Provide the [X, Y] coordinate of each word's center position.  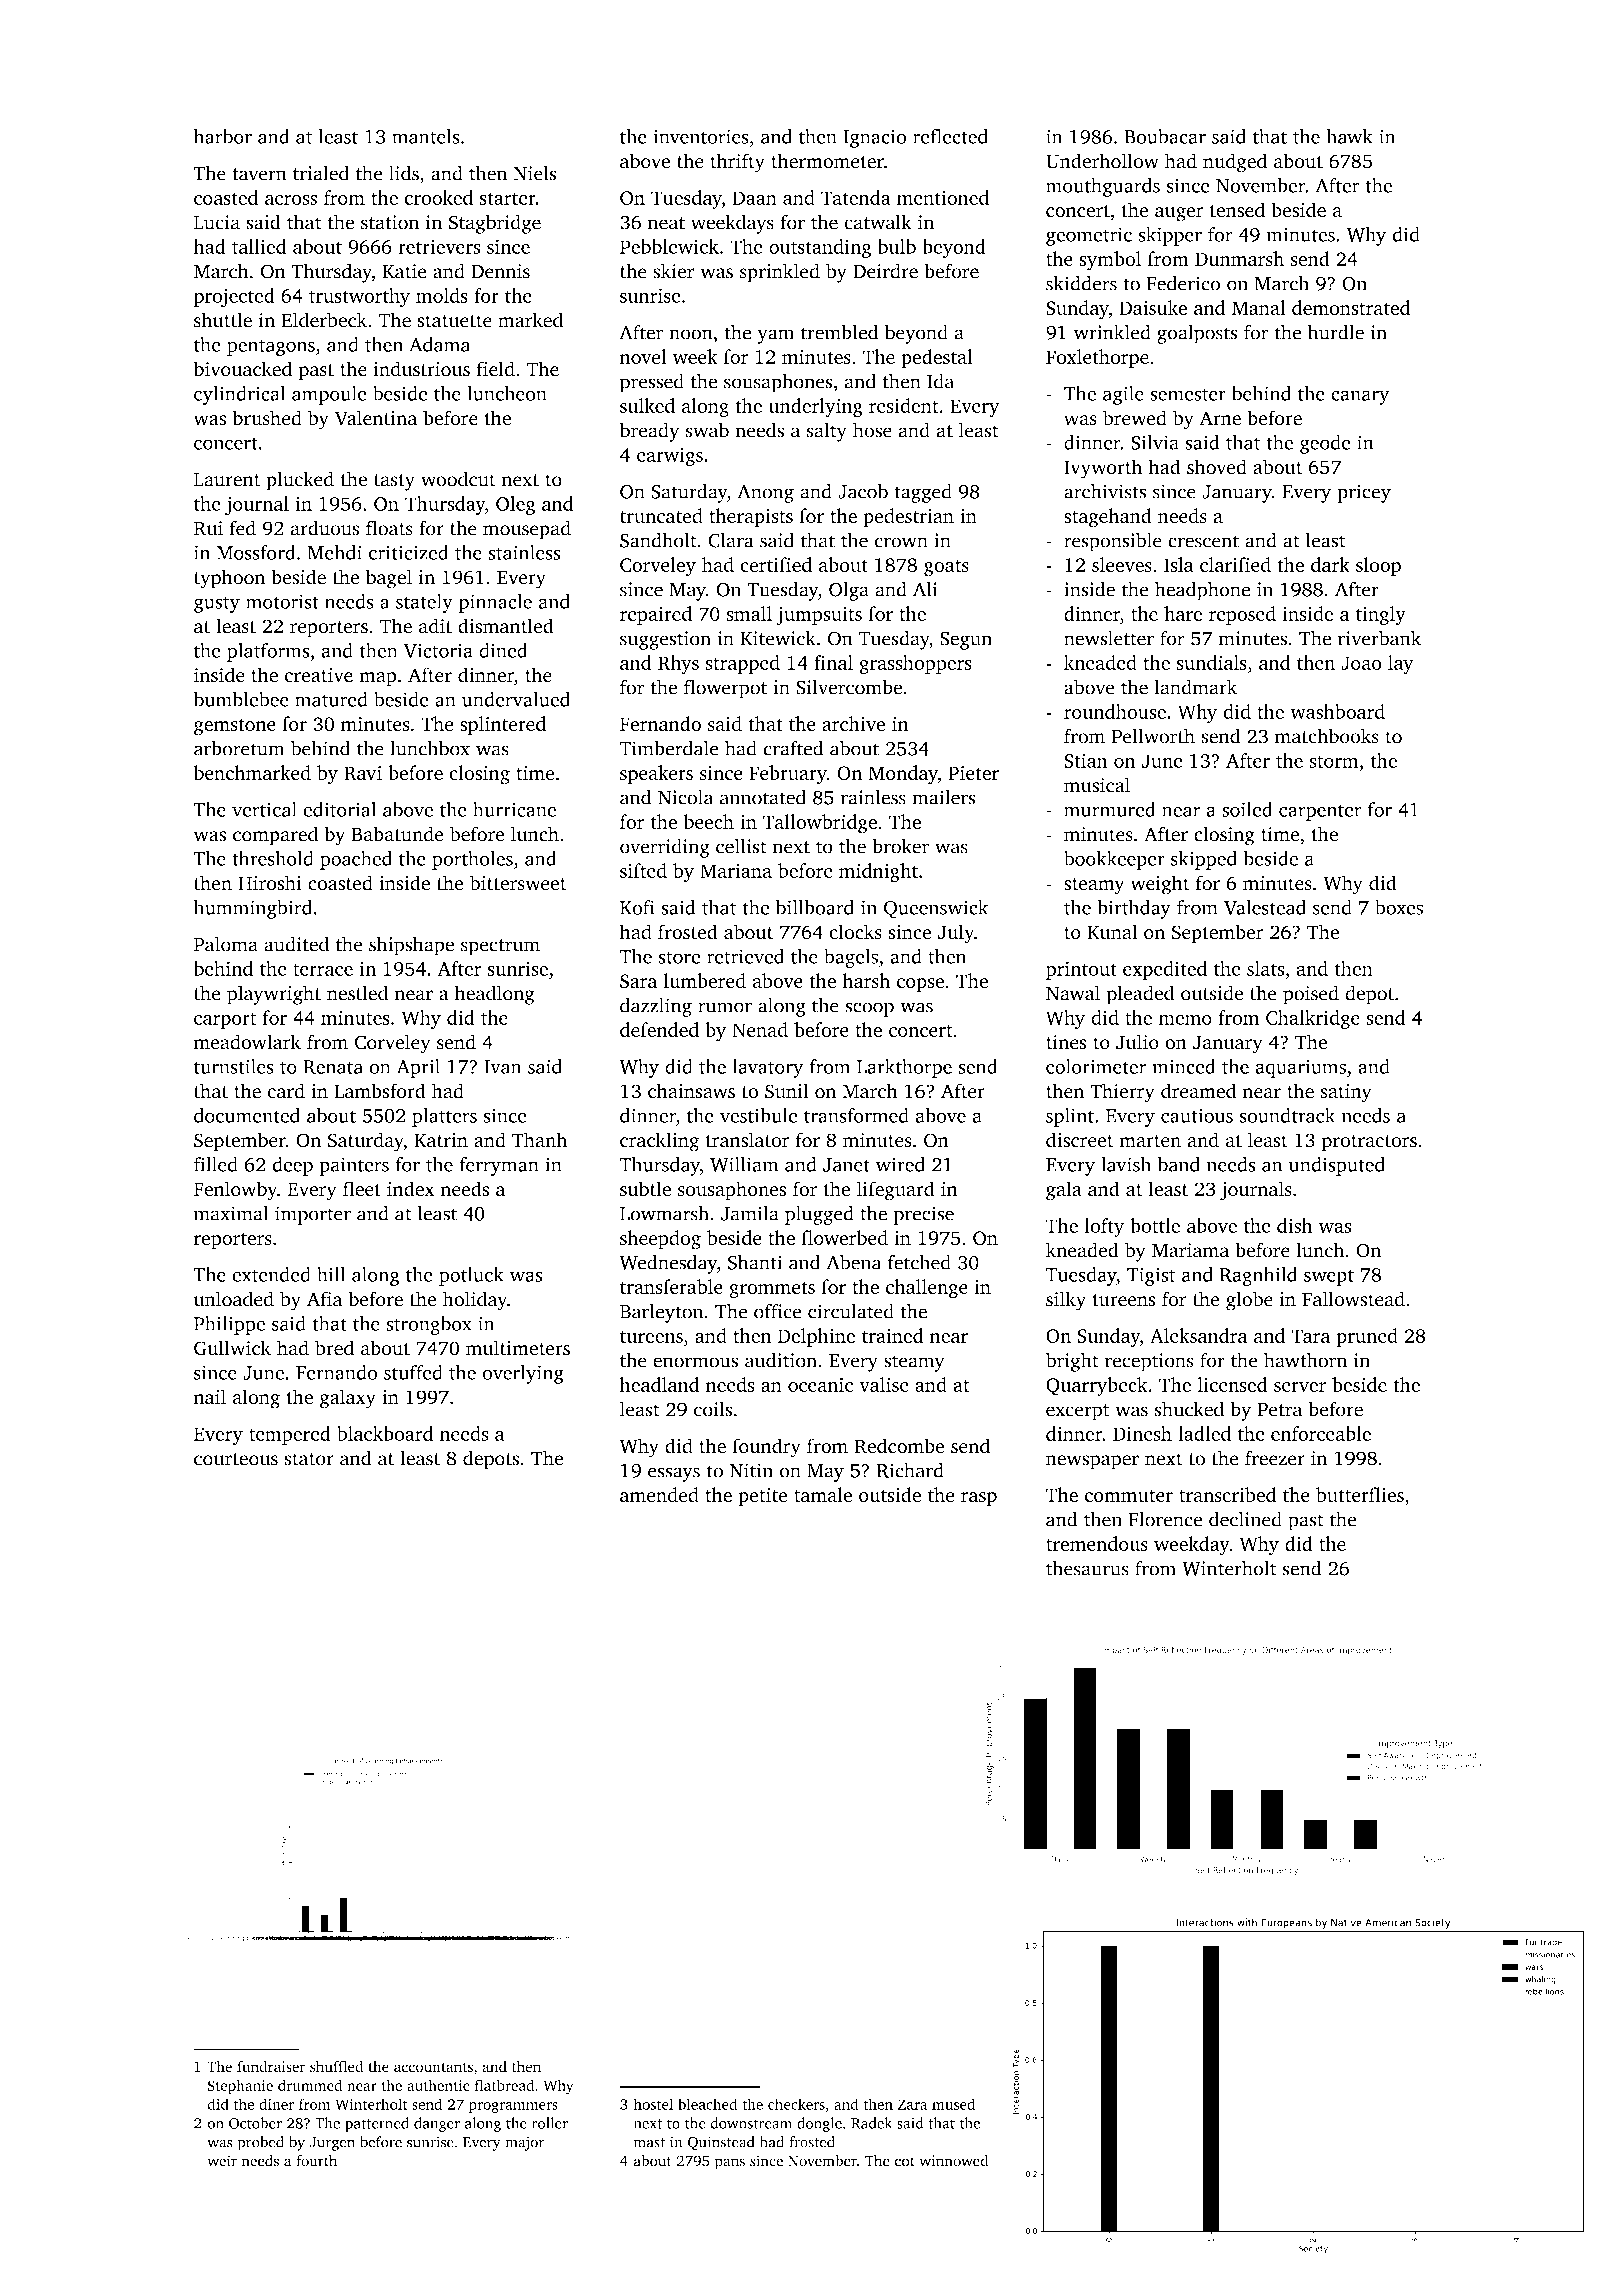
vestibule [758, 1115]
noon [691, 334]
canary [1360, 397]
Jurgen [332, 2144]
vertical [264, 809]
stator [309, 1459]
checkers [796, 2104]
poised [1311, 995]
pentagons [271, 348]
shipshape [411, 946]
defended [659, 1029]
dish [1294, 1225]
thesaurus [1087, 1568]
